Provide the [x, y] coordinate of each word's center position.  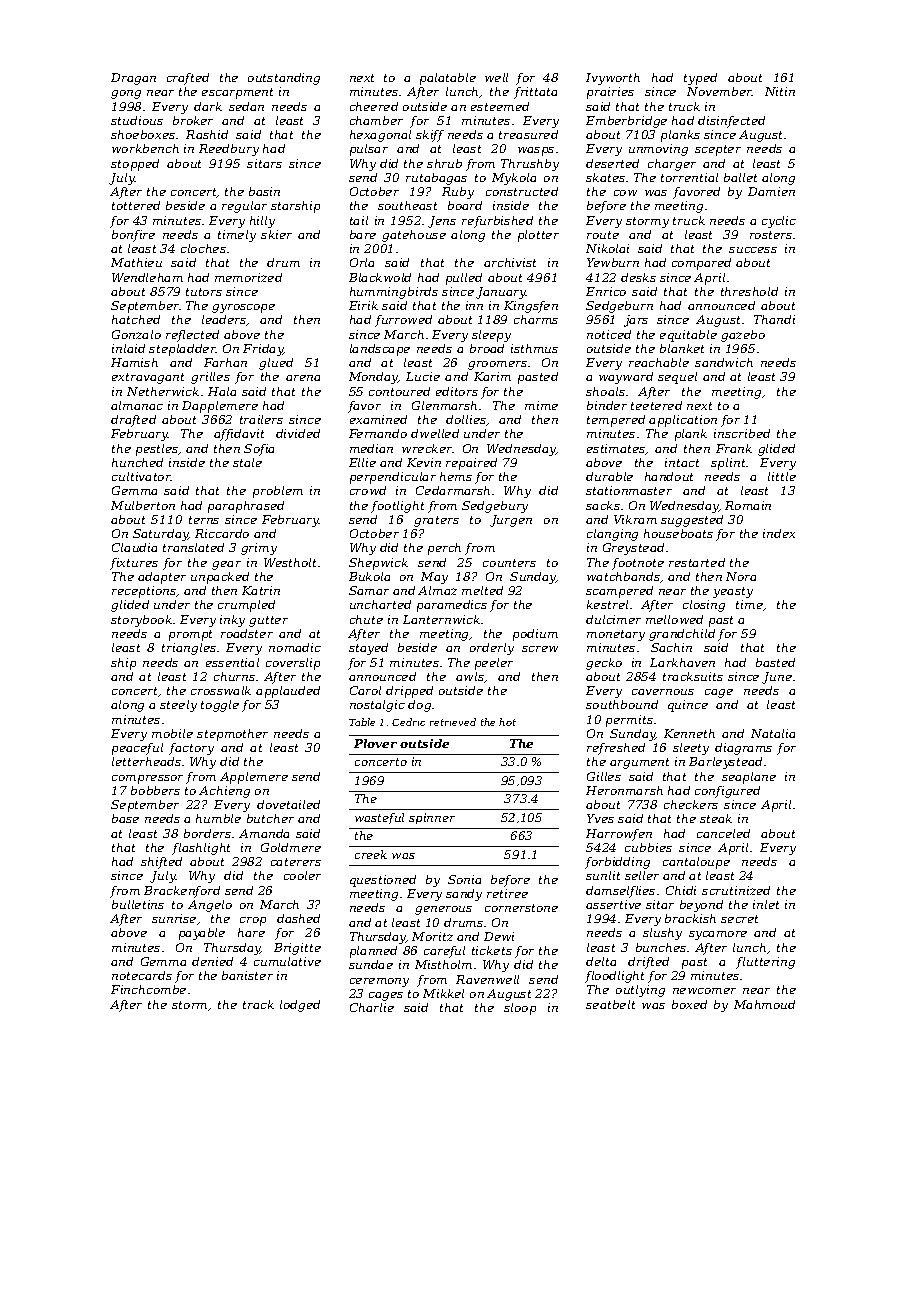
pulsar [369, 150]
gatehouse [414, 236]
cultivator [141, 476]
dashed [298, 918]
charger [672, 165]
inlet [766, 904]
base [125, 818]
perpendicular [393, 478]
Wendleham [147, 277]
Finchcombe [148, 989]
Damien [771, 191]
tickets [492, 950]
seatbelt [610, 1004]
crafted [188, 79]
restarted [697, 562]
